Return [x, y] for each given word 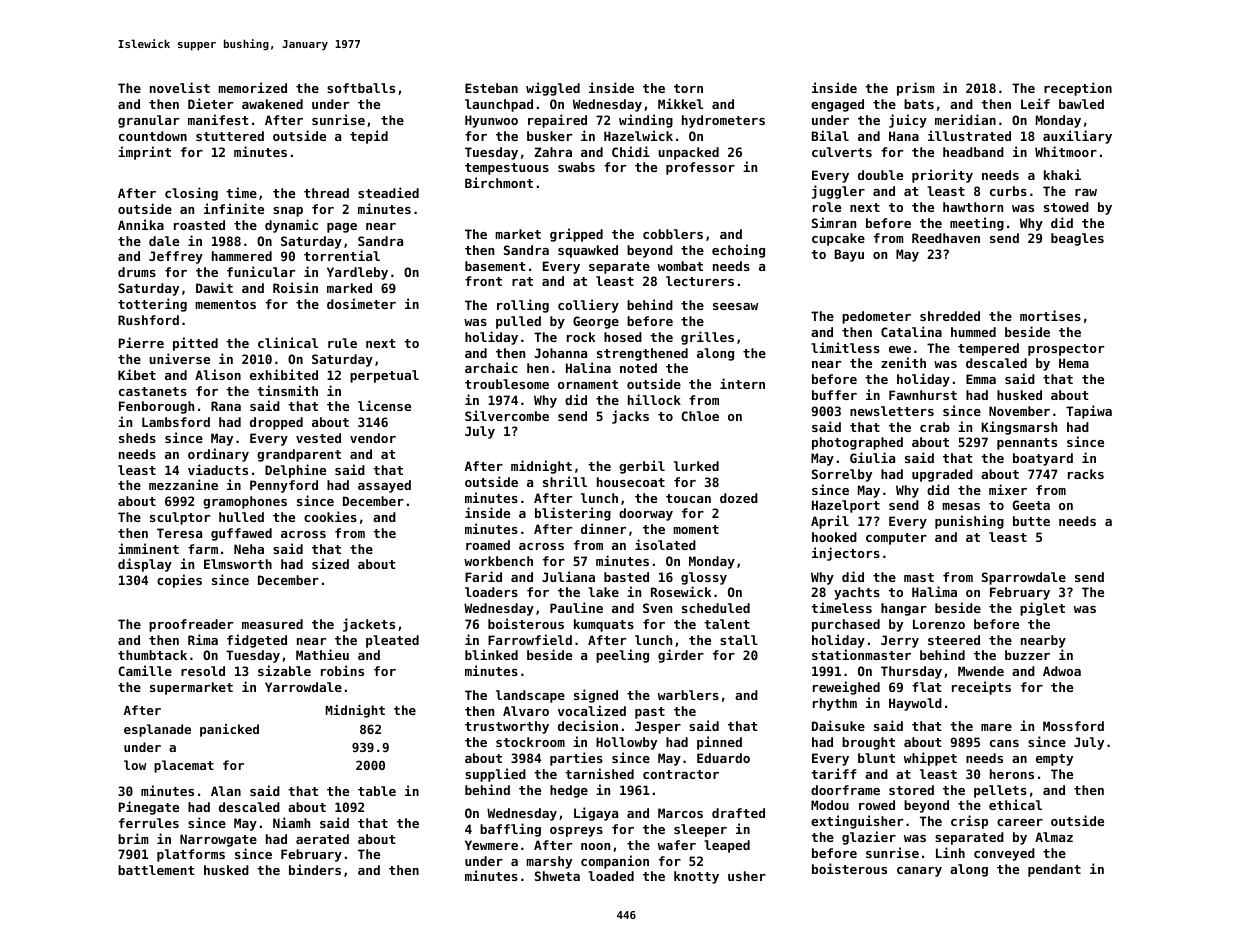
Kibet [137, 374]
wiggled [553, 89]
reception [1078, 89]
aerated [322, 839]
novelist [180, 87]
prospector [1066, 350]
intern [742, 383]
